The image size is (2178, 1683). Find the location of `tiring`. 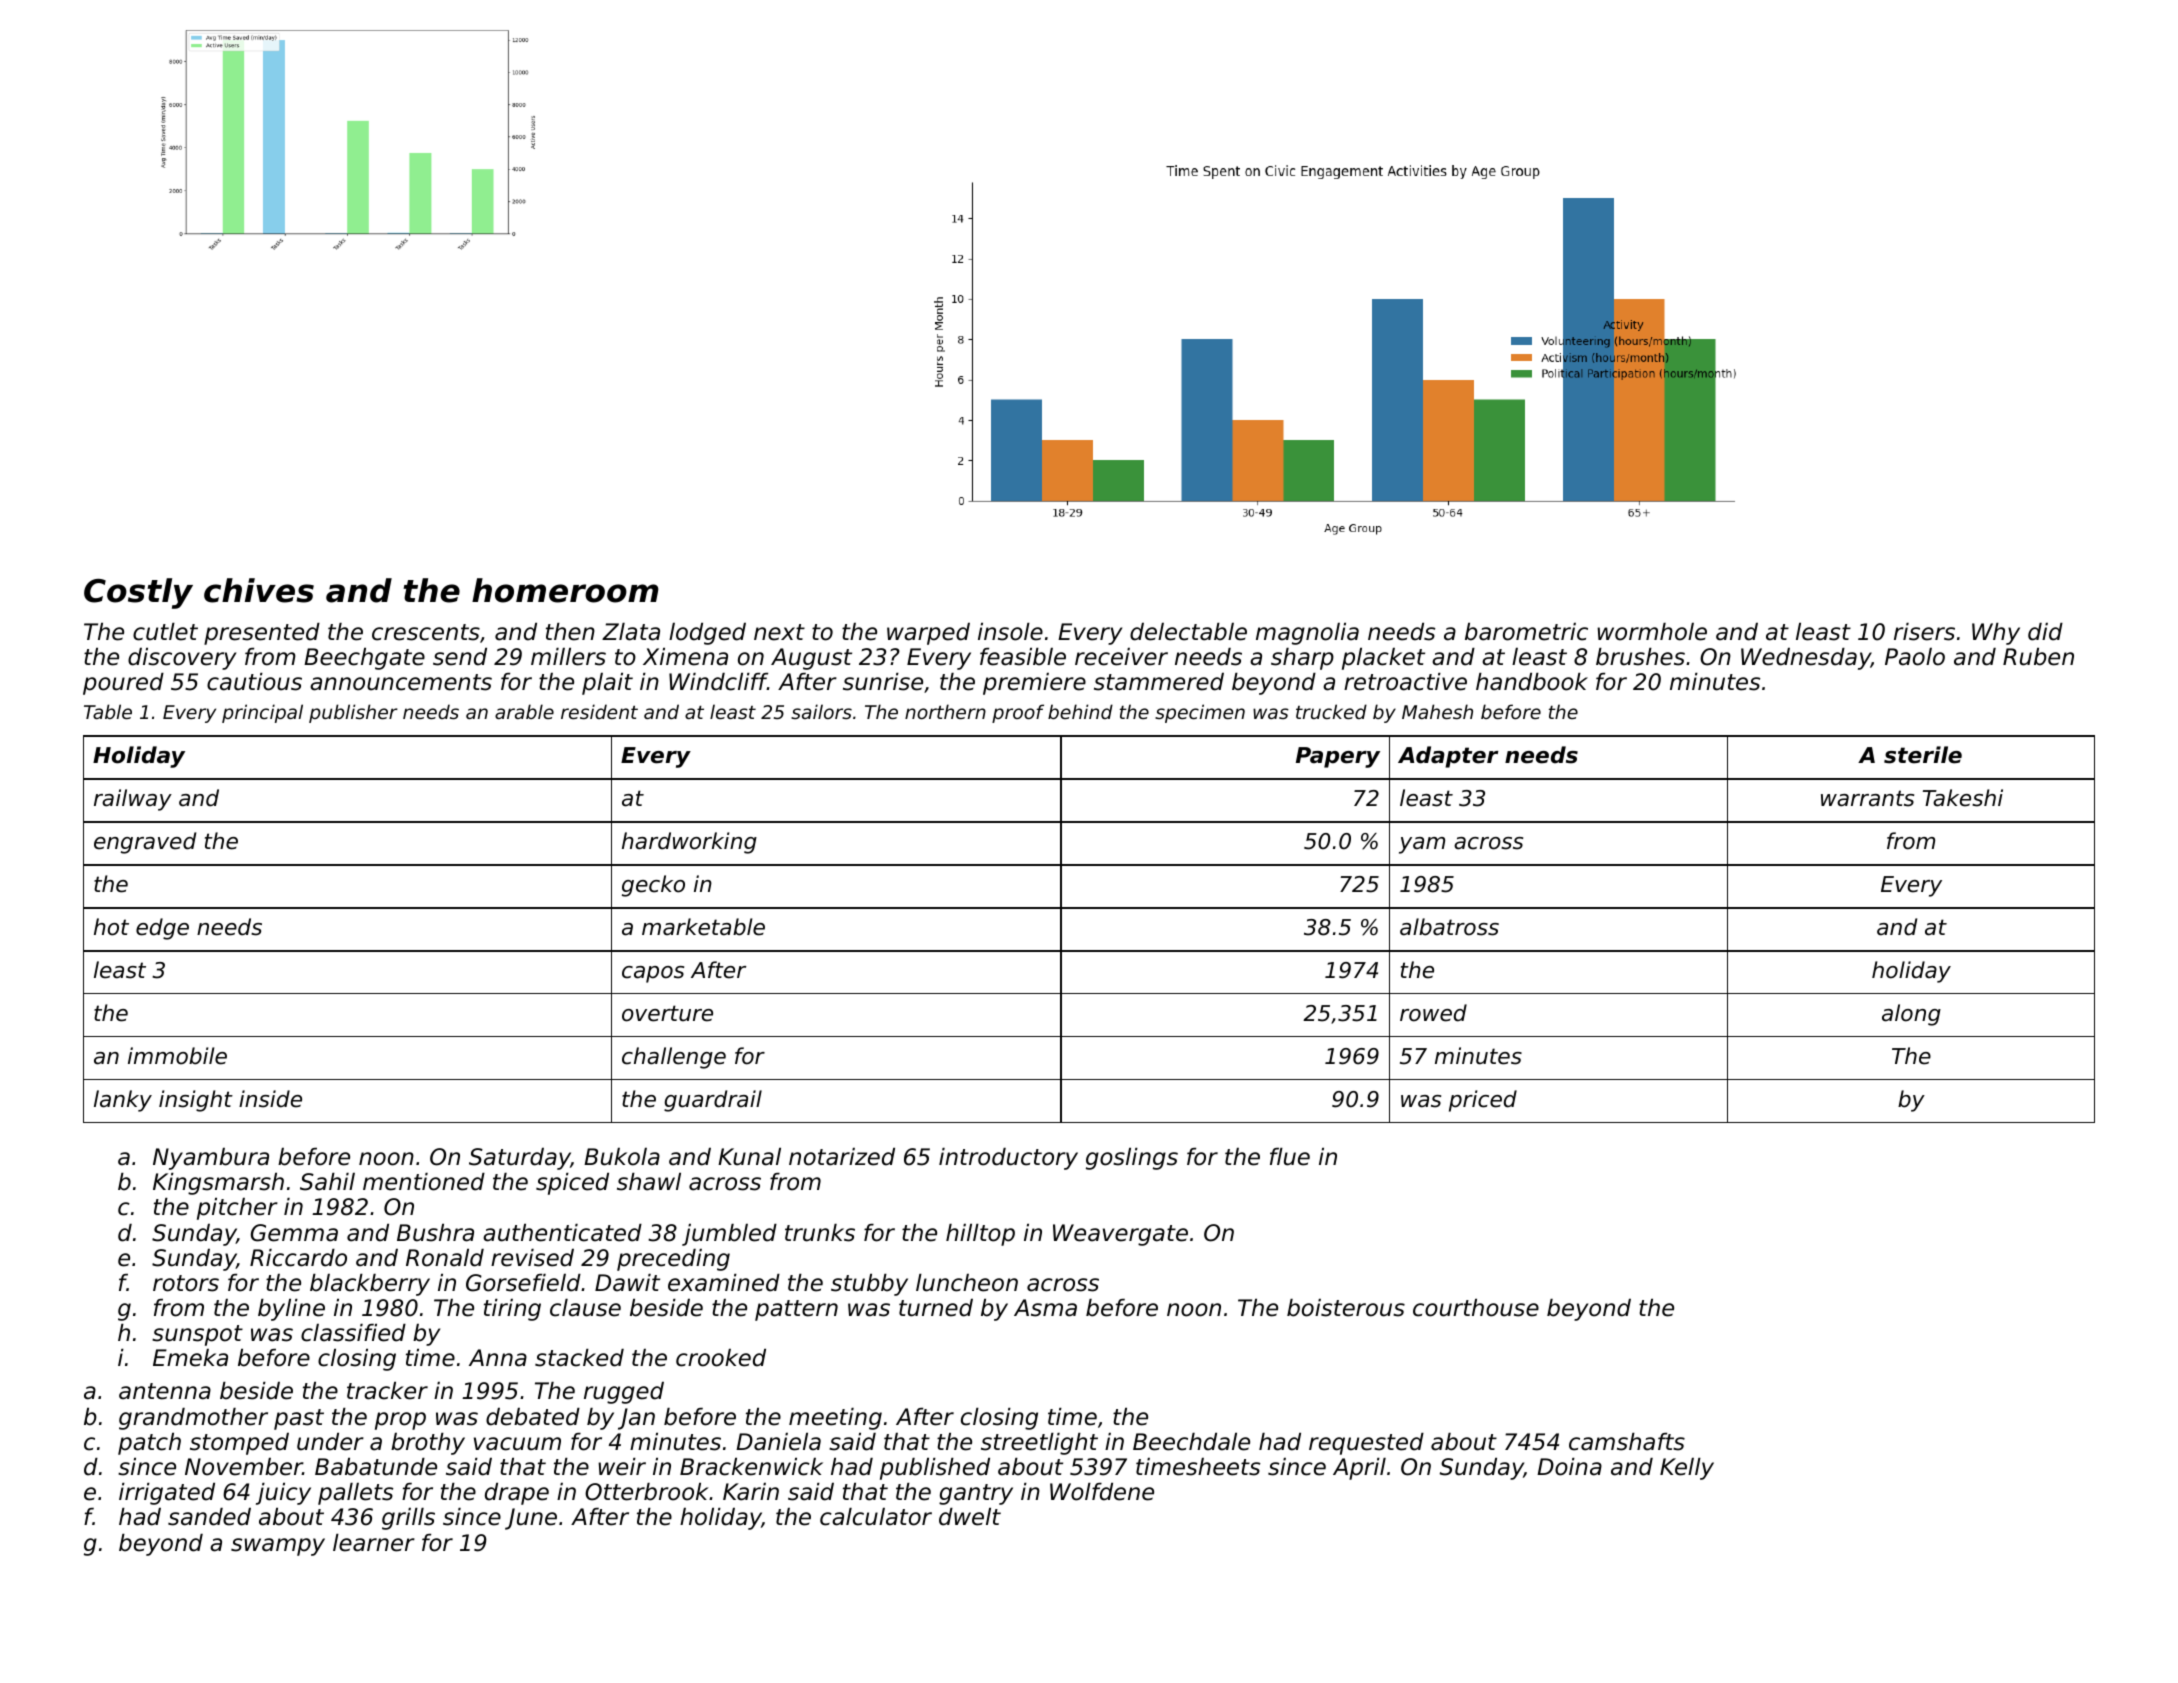

tiring is located at coordinates (512, 1310).
